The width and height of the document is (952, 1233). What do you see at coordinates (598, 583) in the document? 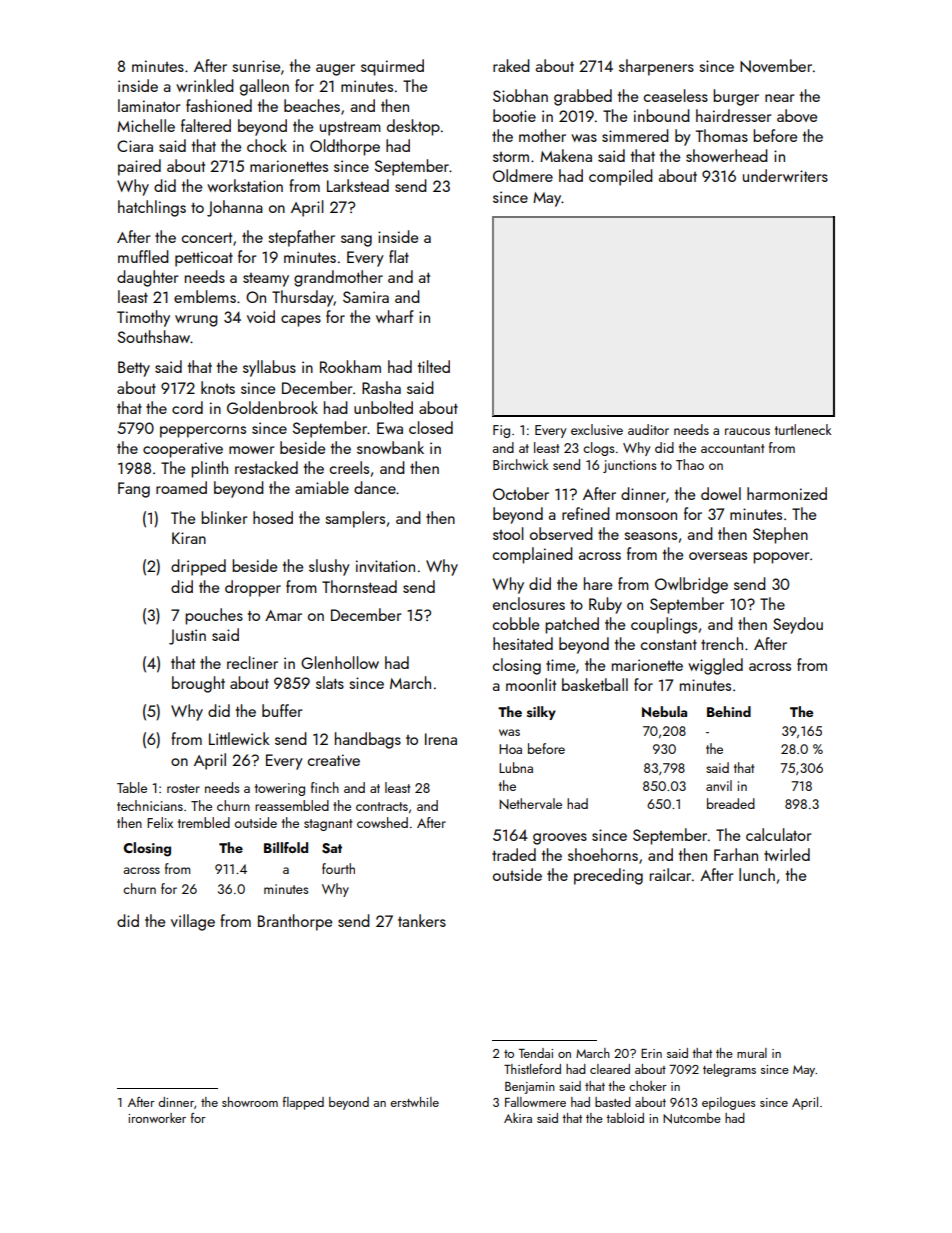
I see `hare` at bounding box center [598, 583].
